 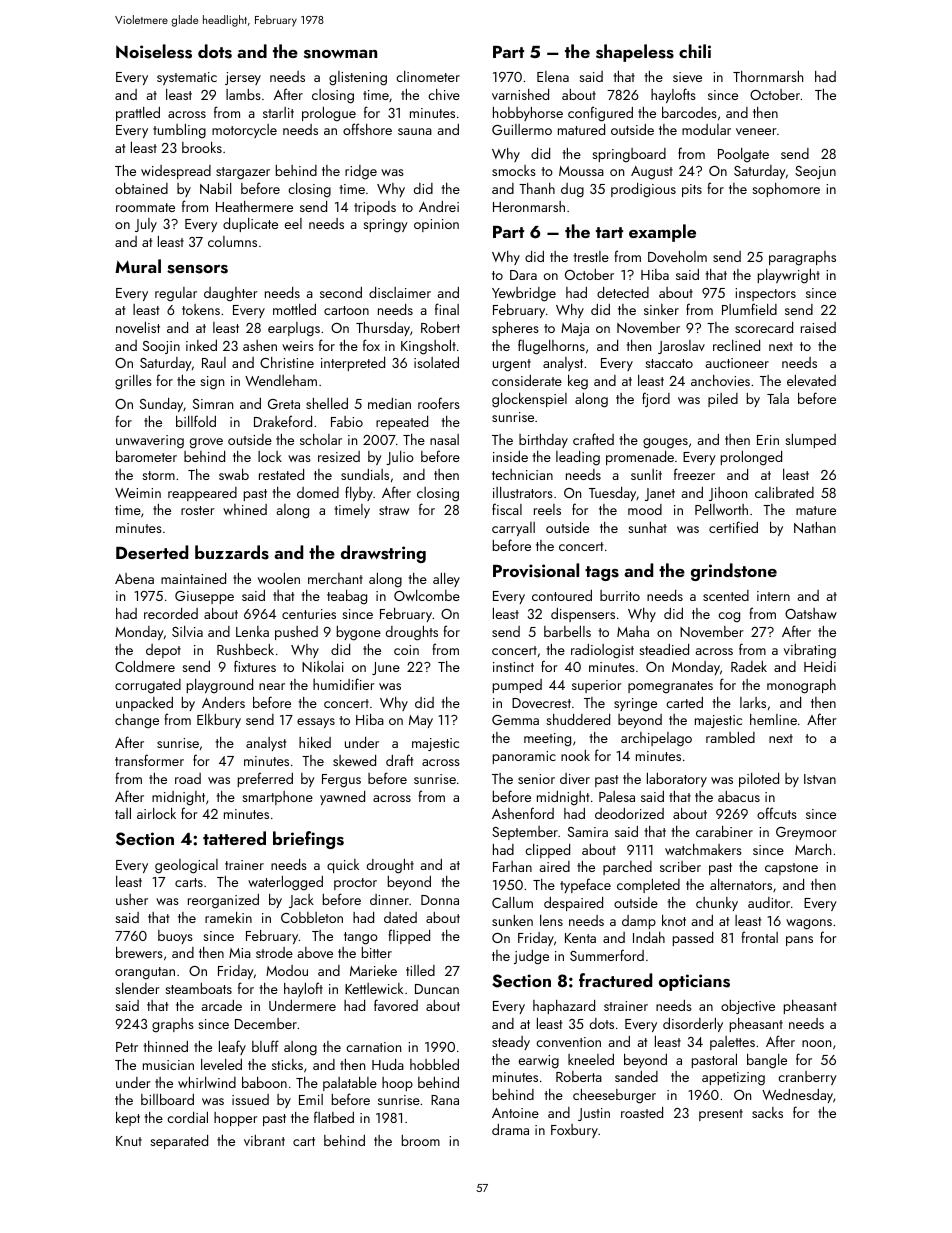 I want to click on tall, so click(x=123, y=813).
